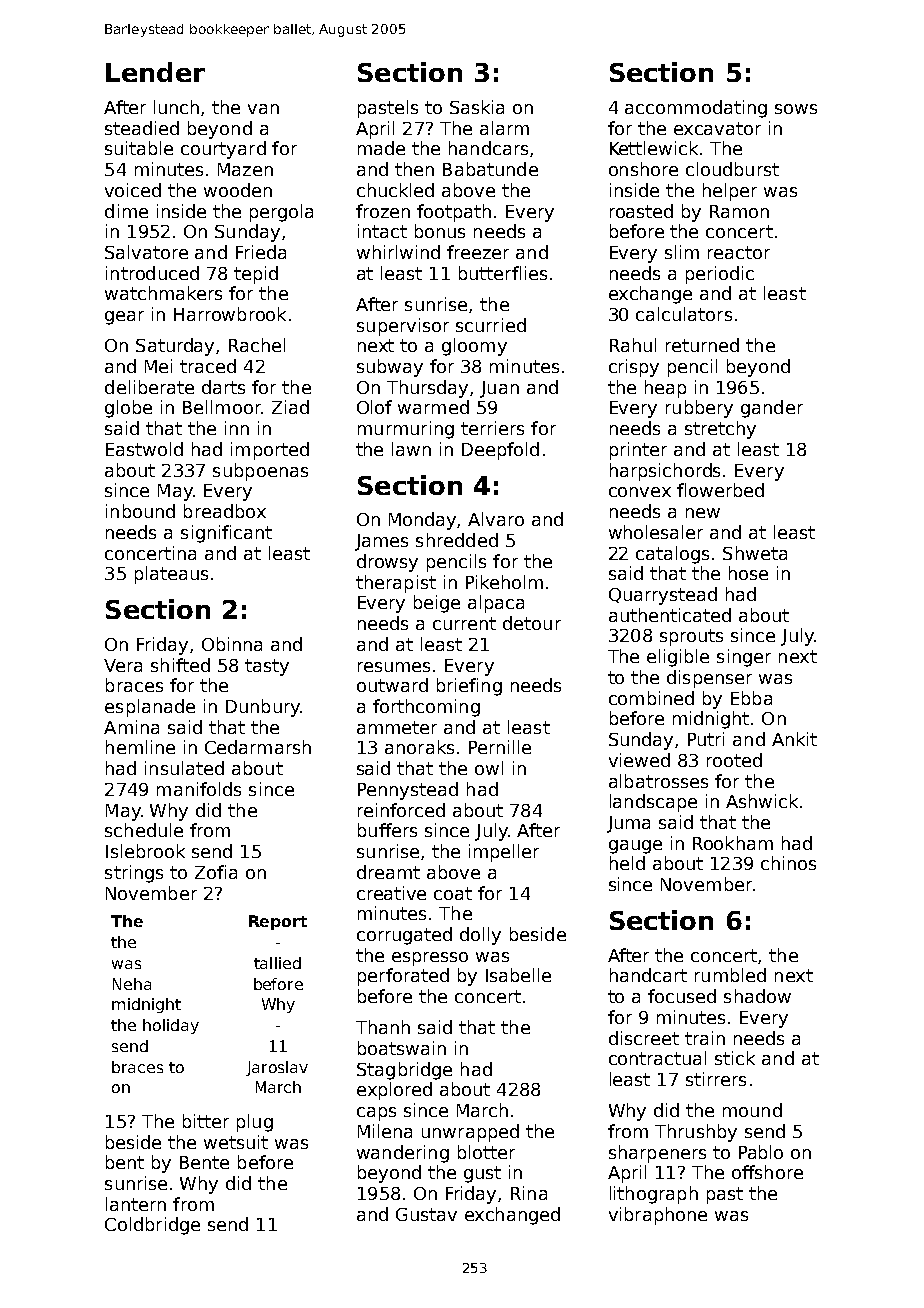  What do you see at coordinates (152, 1226) in the screenshot?
I see `Coldbridge` at bounding box center [152, 1226].
